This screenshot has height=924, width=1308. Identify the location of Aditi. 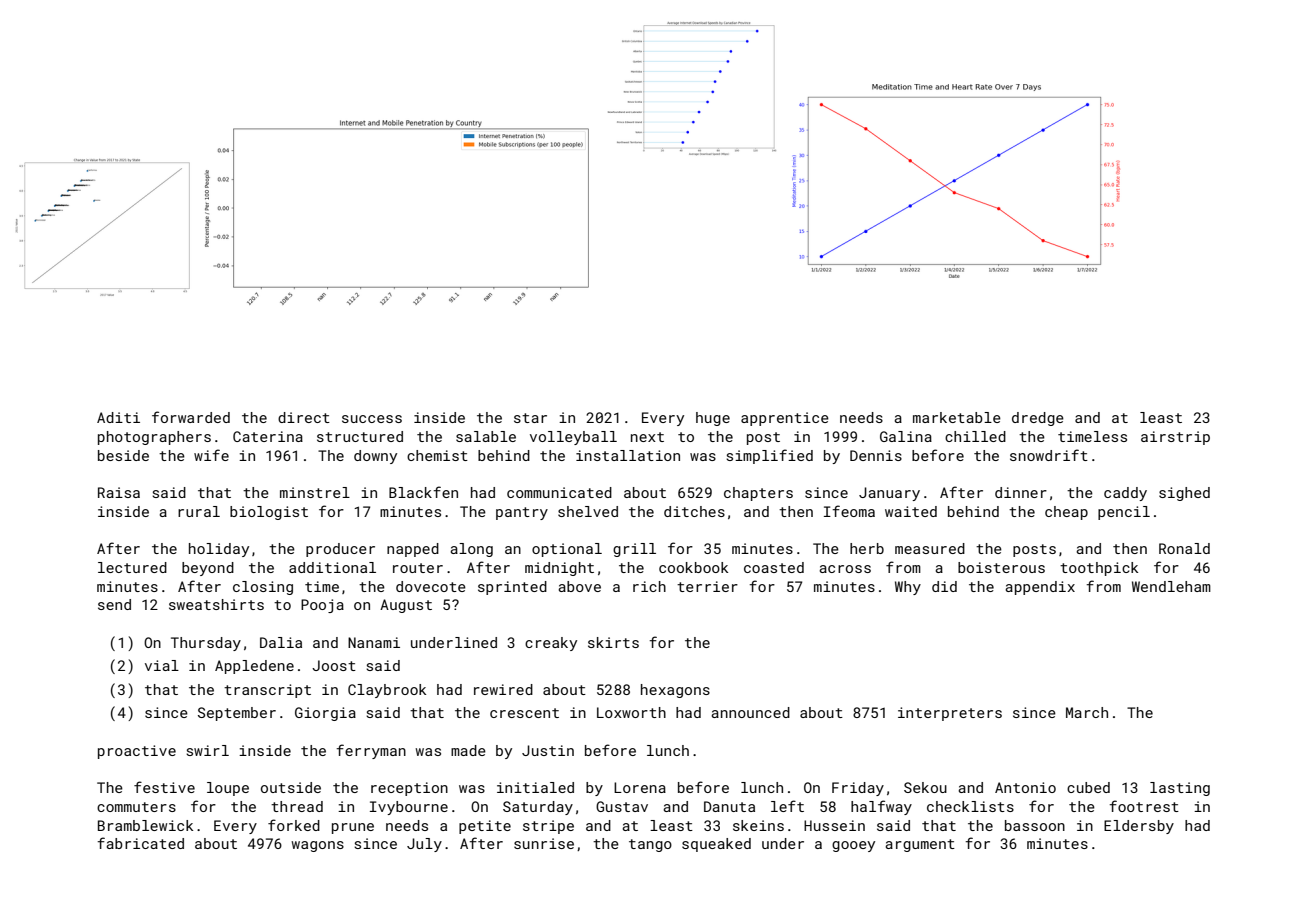
(118, 417).
